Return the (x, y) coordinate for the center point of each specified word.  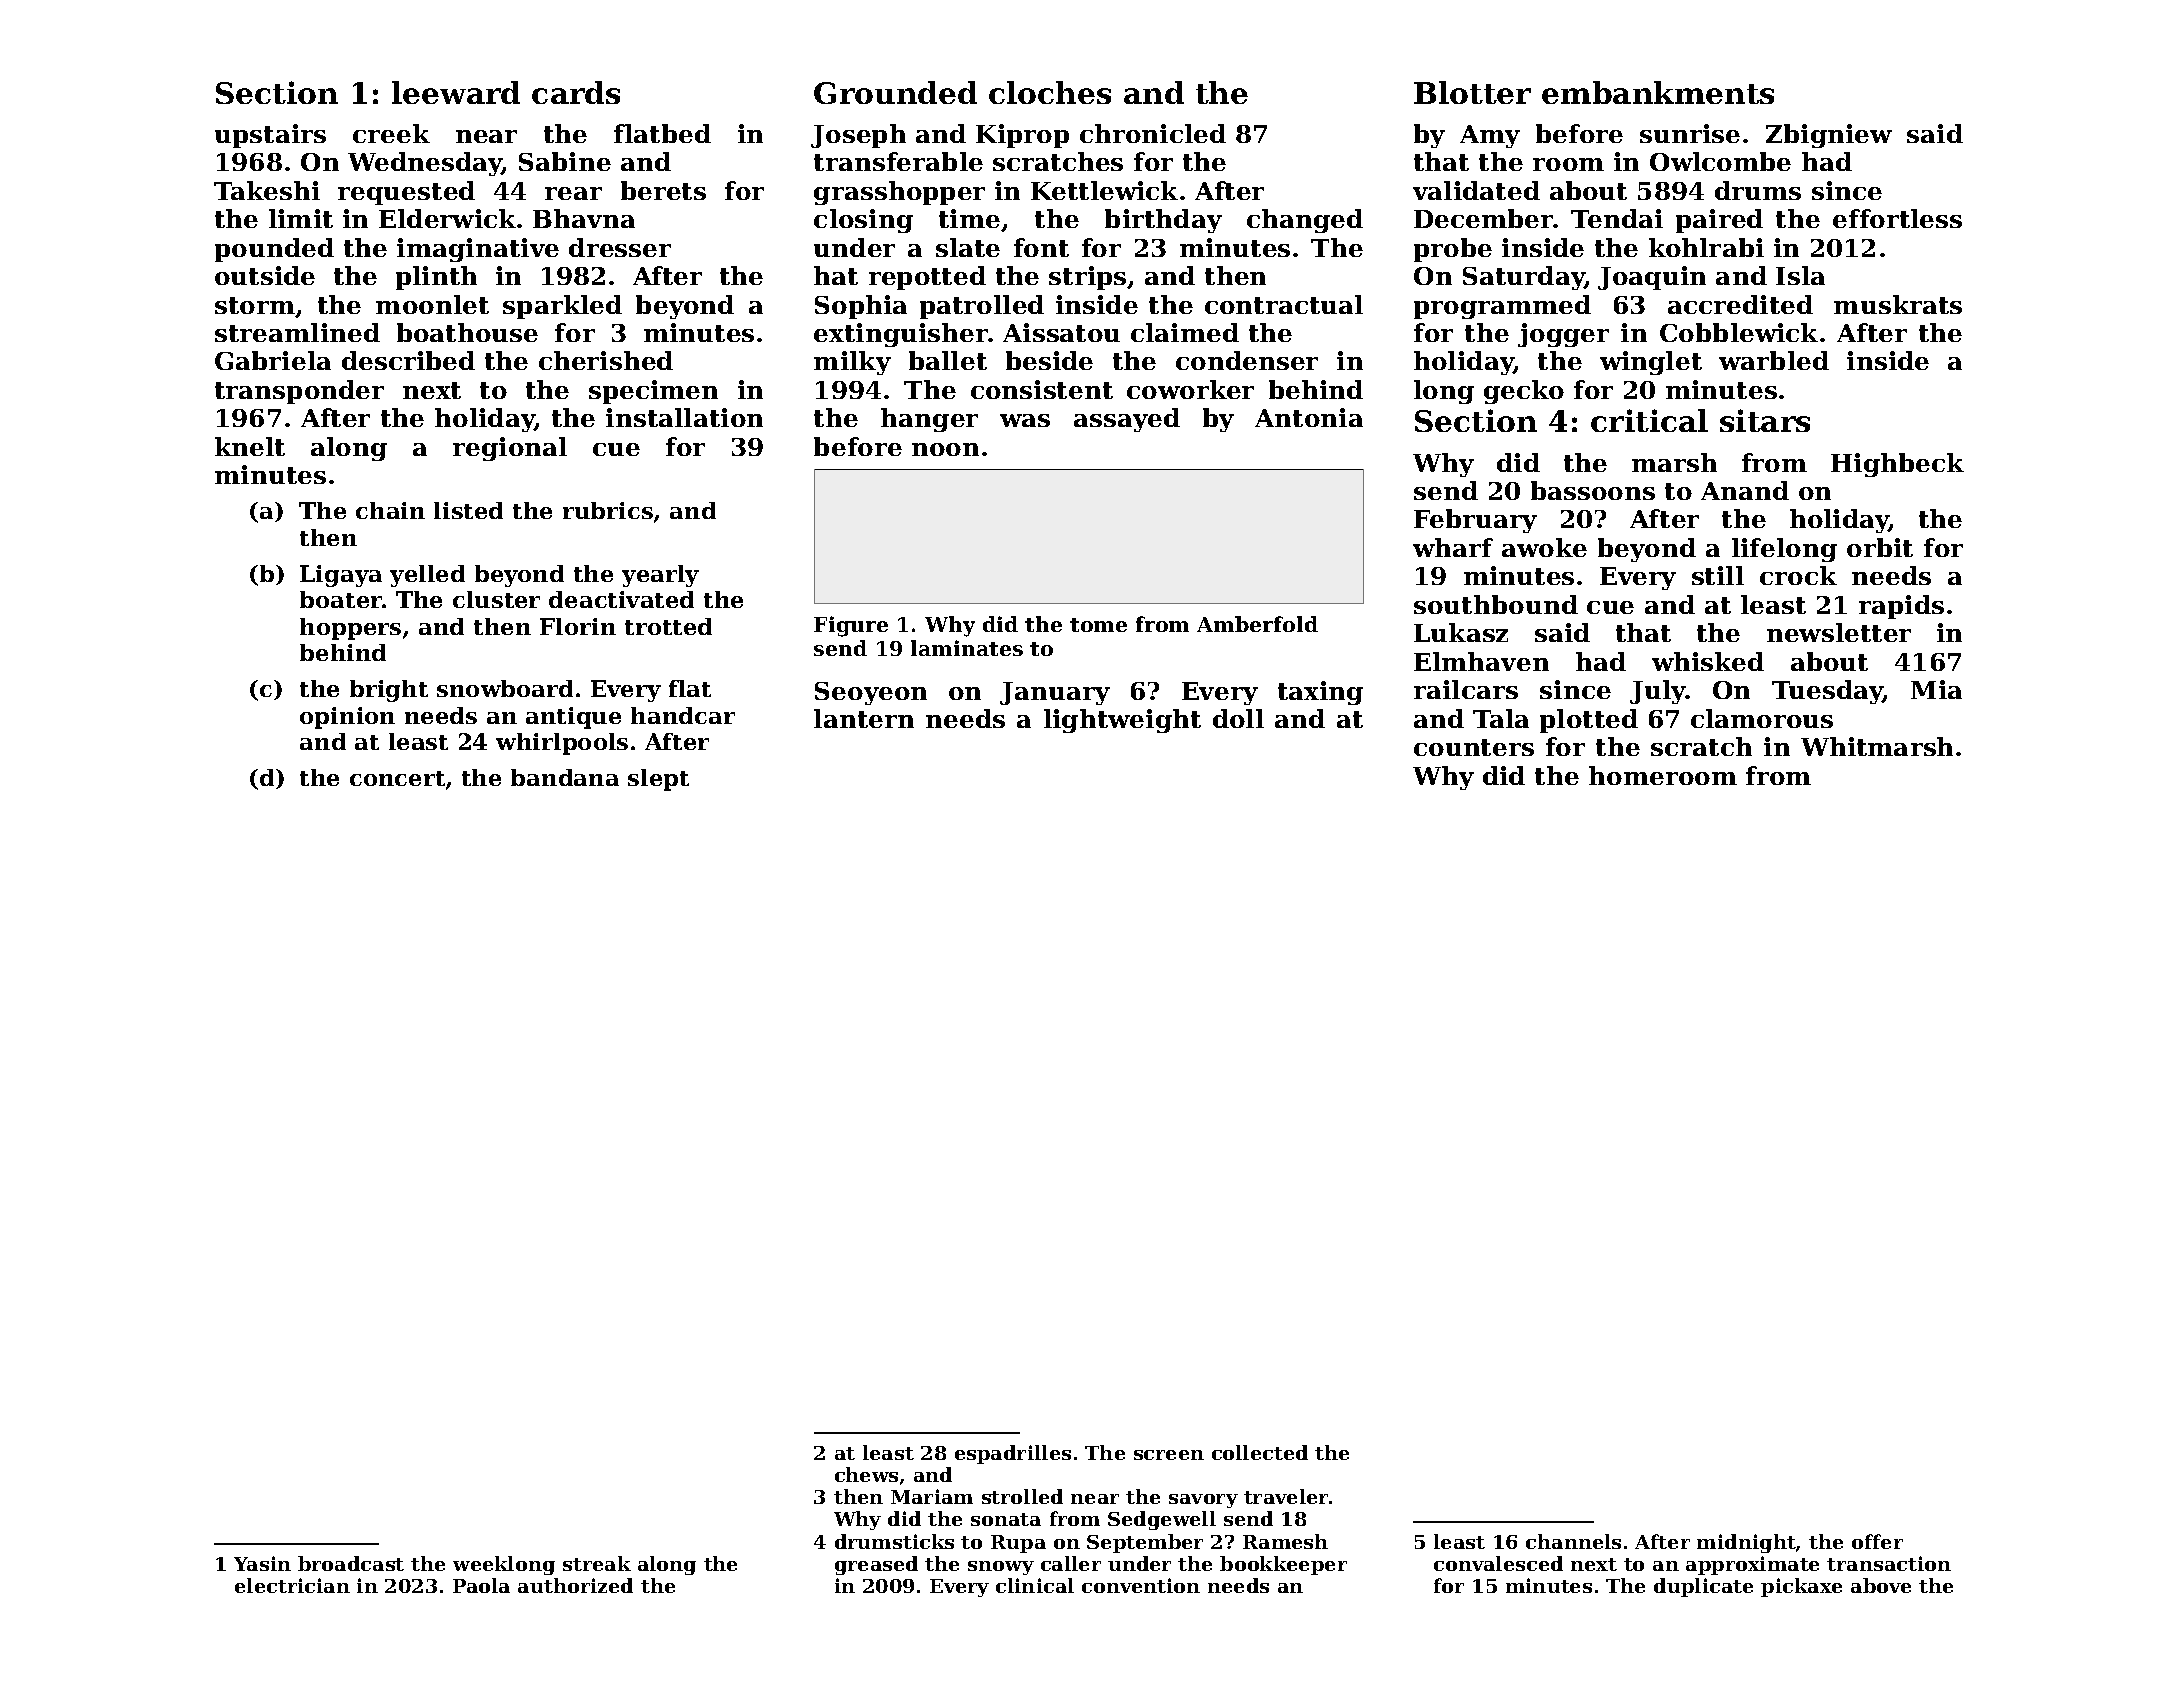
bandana (565, 777)
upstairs (270, 136)
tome (1098, 625)
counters (1474, 747)
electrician (292, 1585)
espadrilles (1013, 1454)
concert (397, 778)
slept (658, 780)
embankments (1658, 92)
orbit (1880, 547)
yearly (660, 576)
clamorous (1762, 718)
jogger (1563, 335)
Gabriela (273, 360)
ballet (948, 360)
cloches (1050, 92)
